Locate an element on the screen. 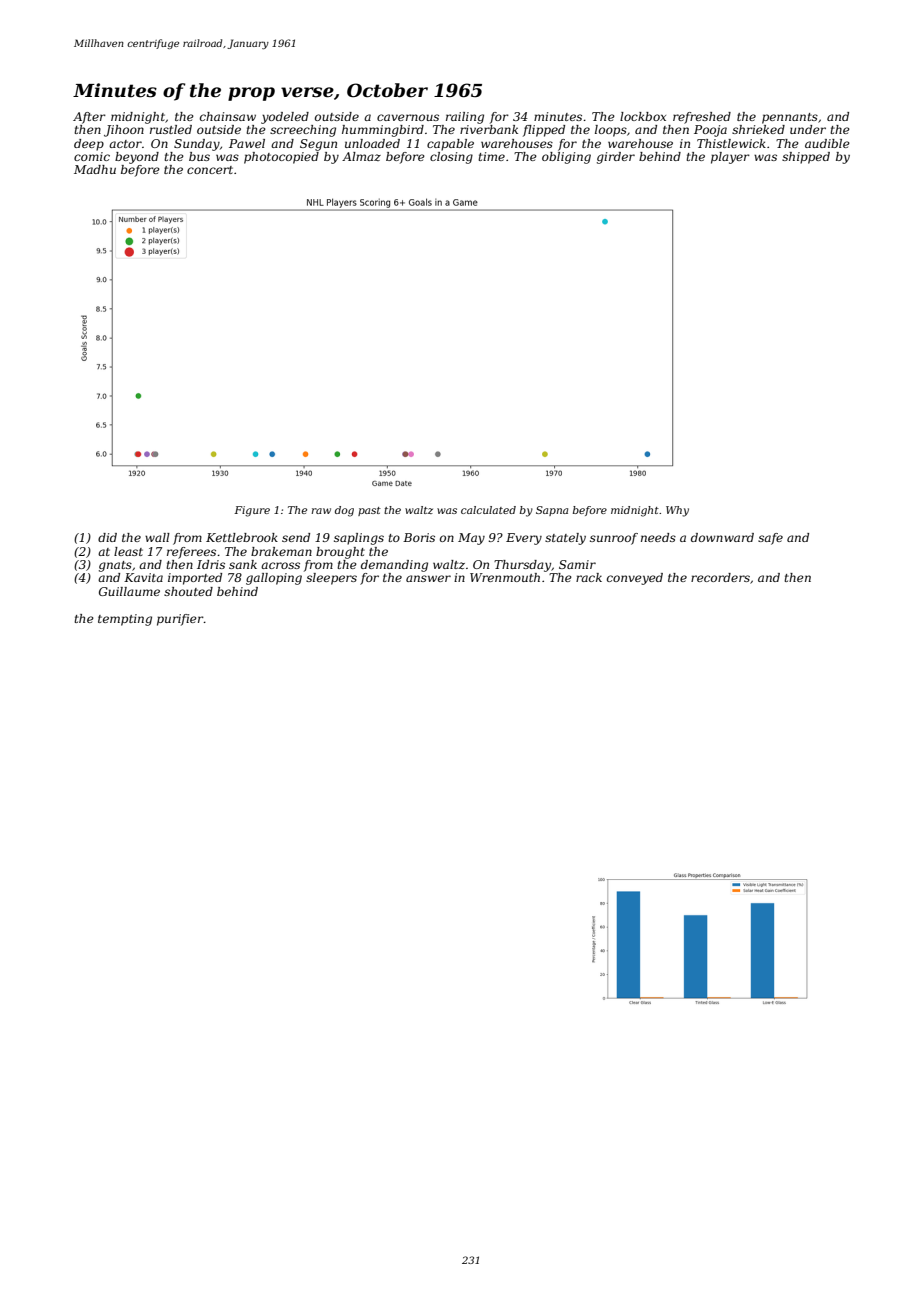 This screenshot has height=1308, width=924. riverbank is located at coordinates (489, 129).
